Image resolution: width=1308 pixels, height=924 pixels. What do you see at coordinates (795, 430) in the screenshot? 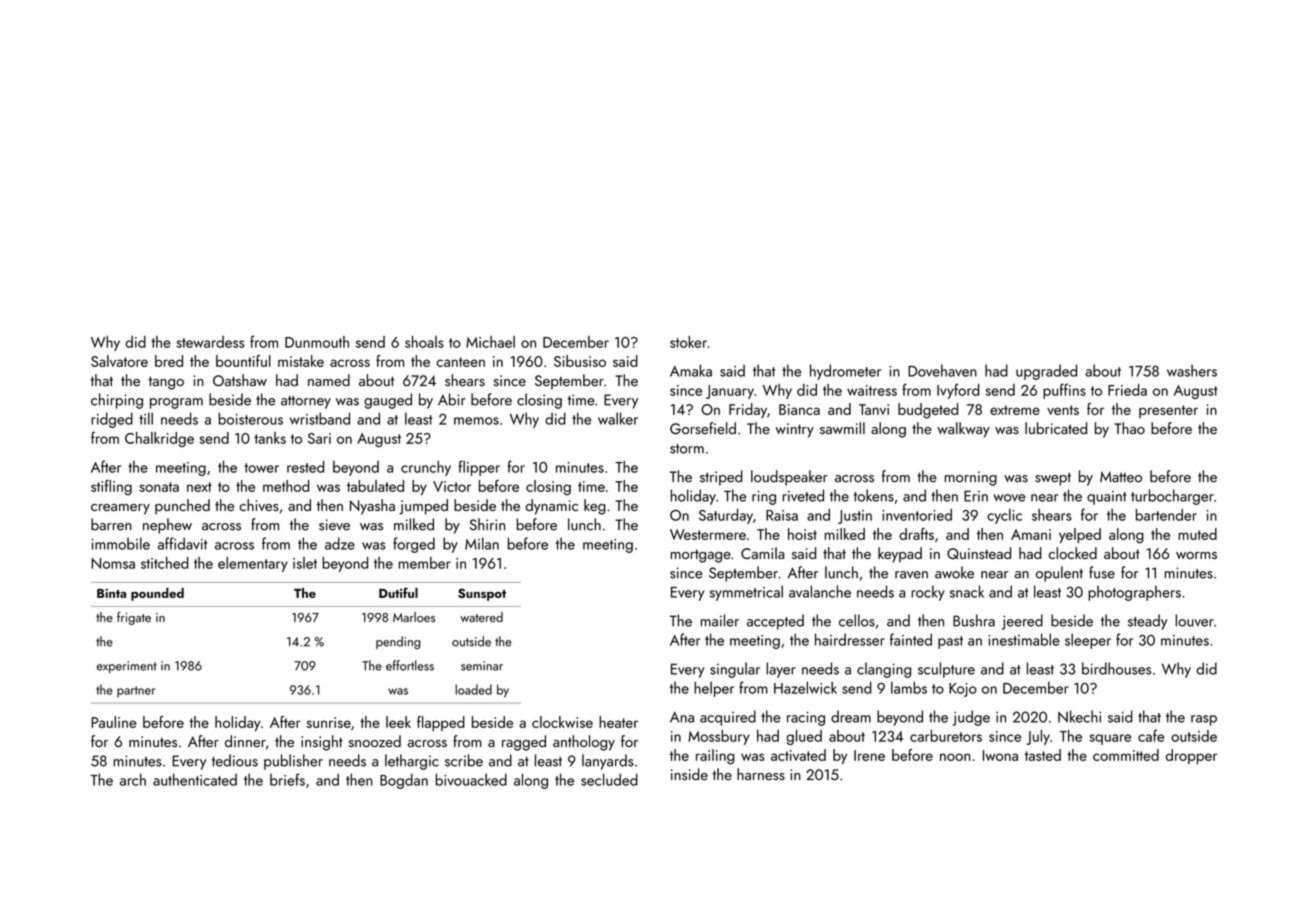
I see `wintry` at bounding box center [795, 430].
